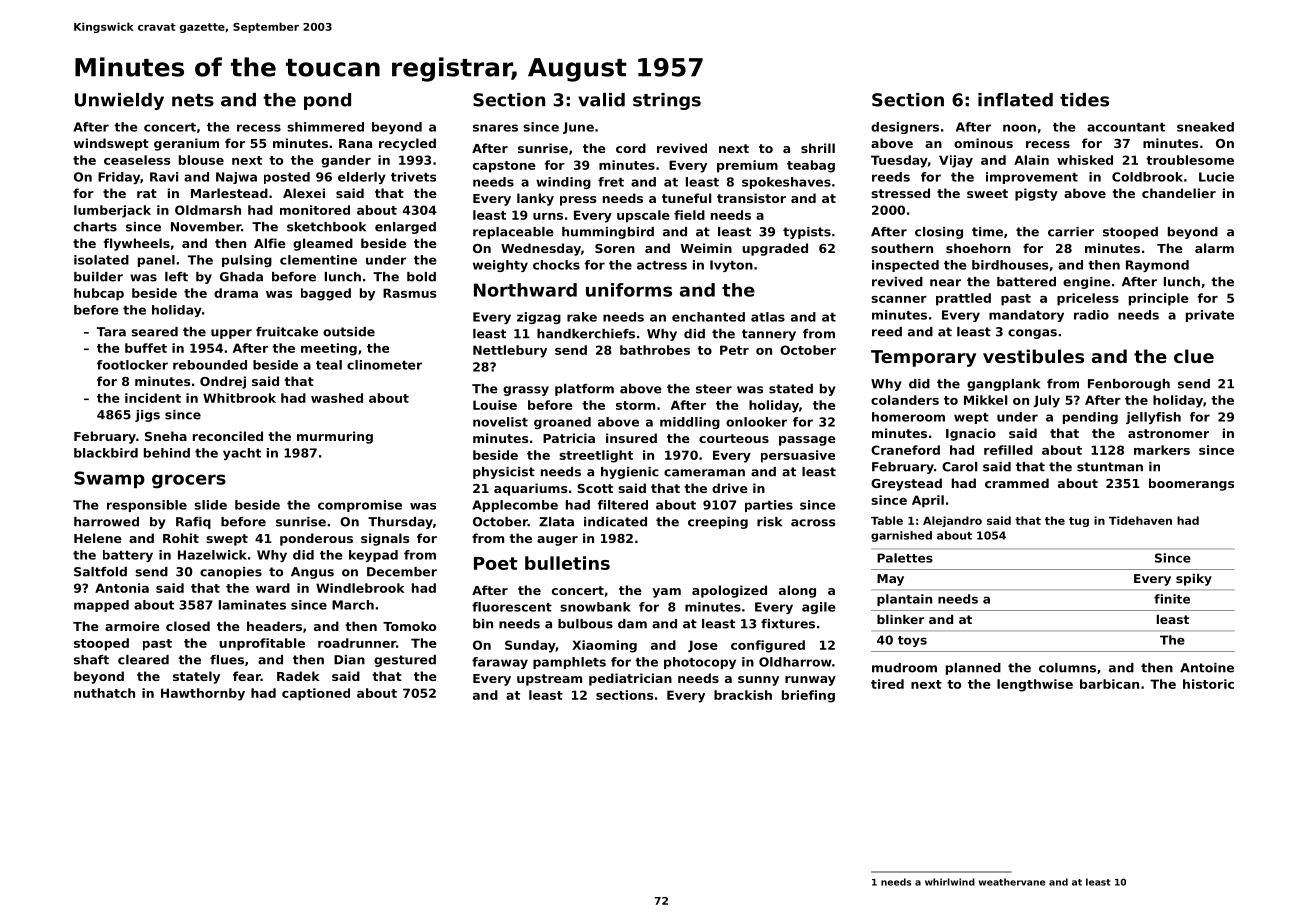  Describe the element at coordinates (1012, 882) in the document. I see `weathervane` at that location.
